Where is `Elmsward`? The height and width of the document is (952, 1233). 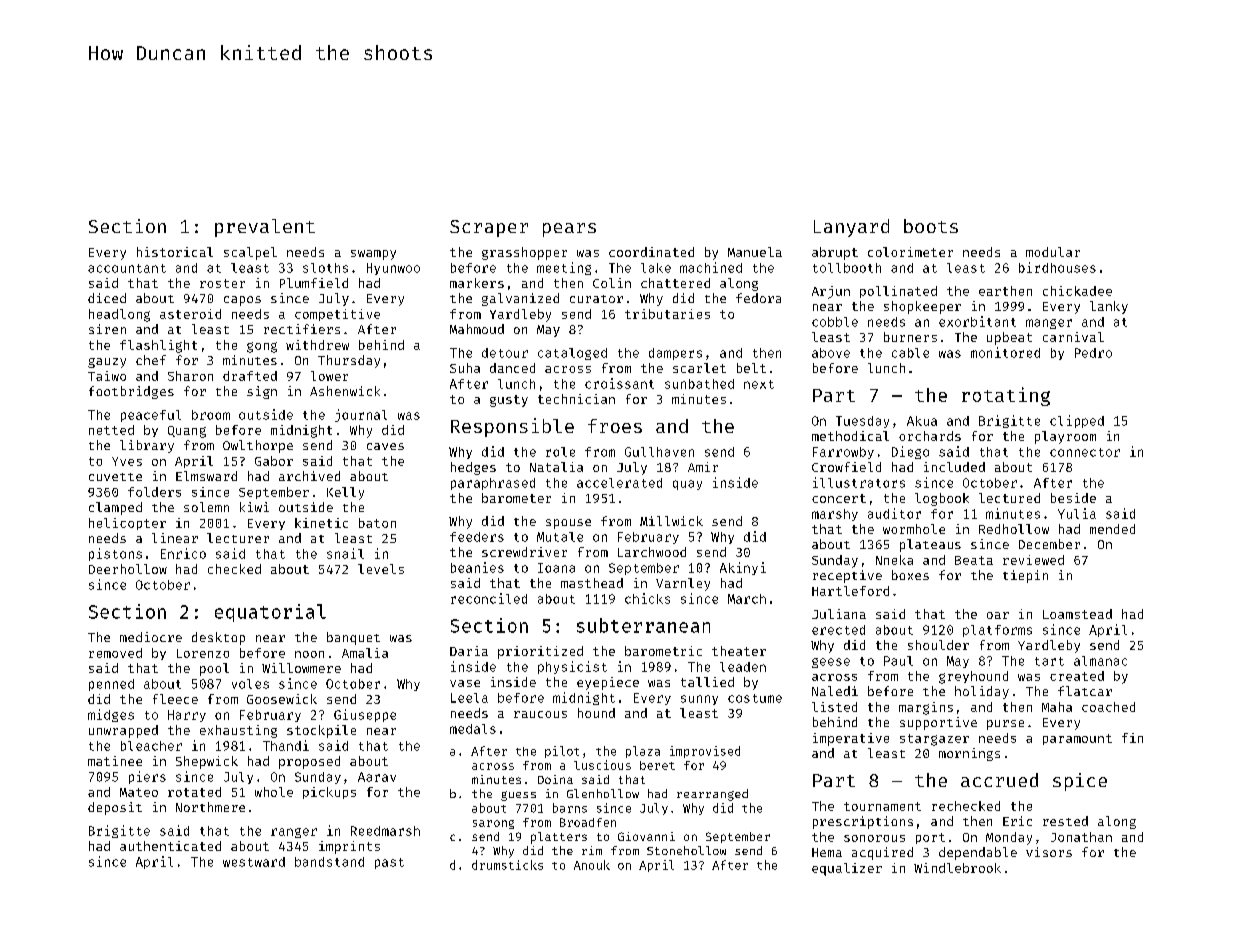 Elmsward is located at coordinates (206, 476).
